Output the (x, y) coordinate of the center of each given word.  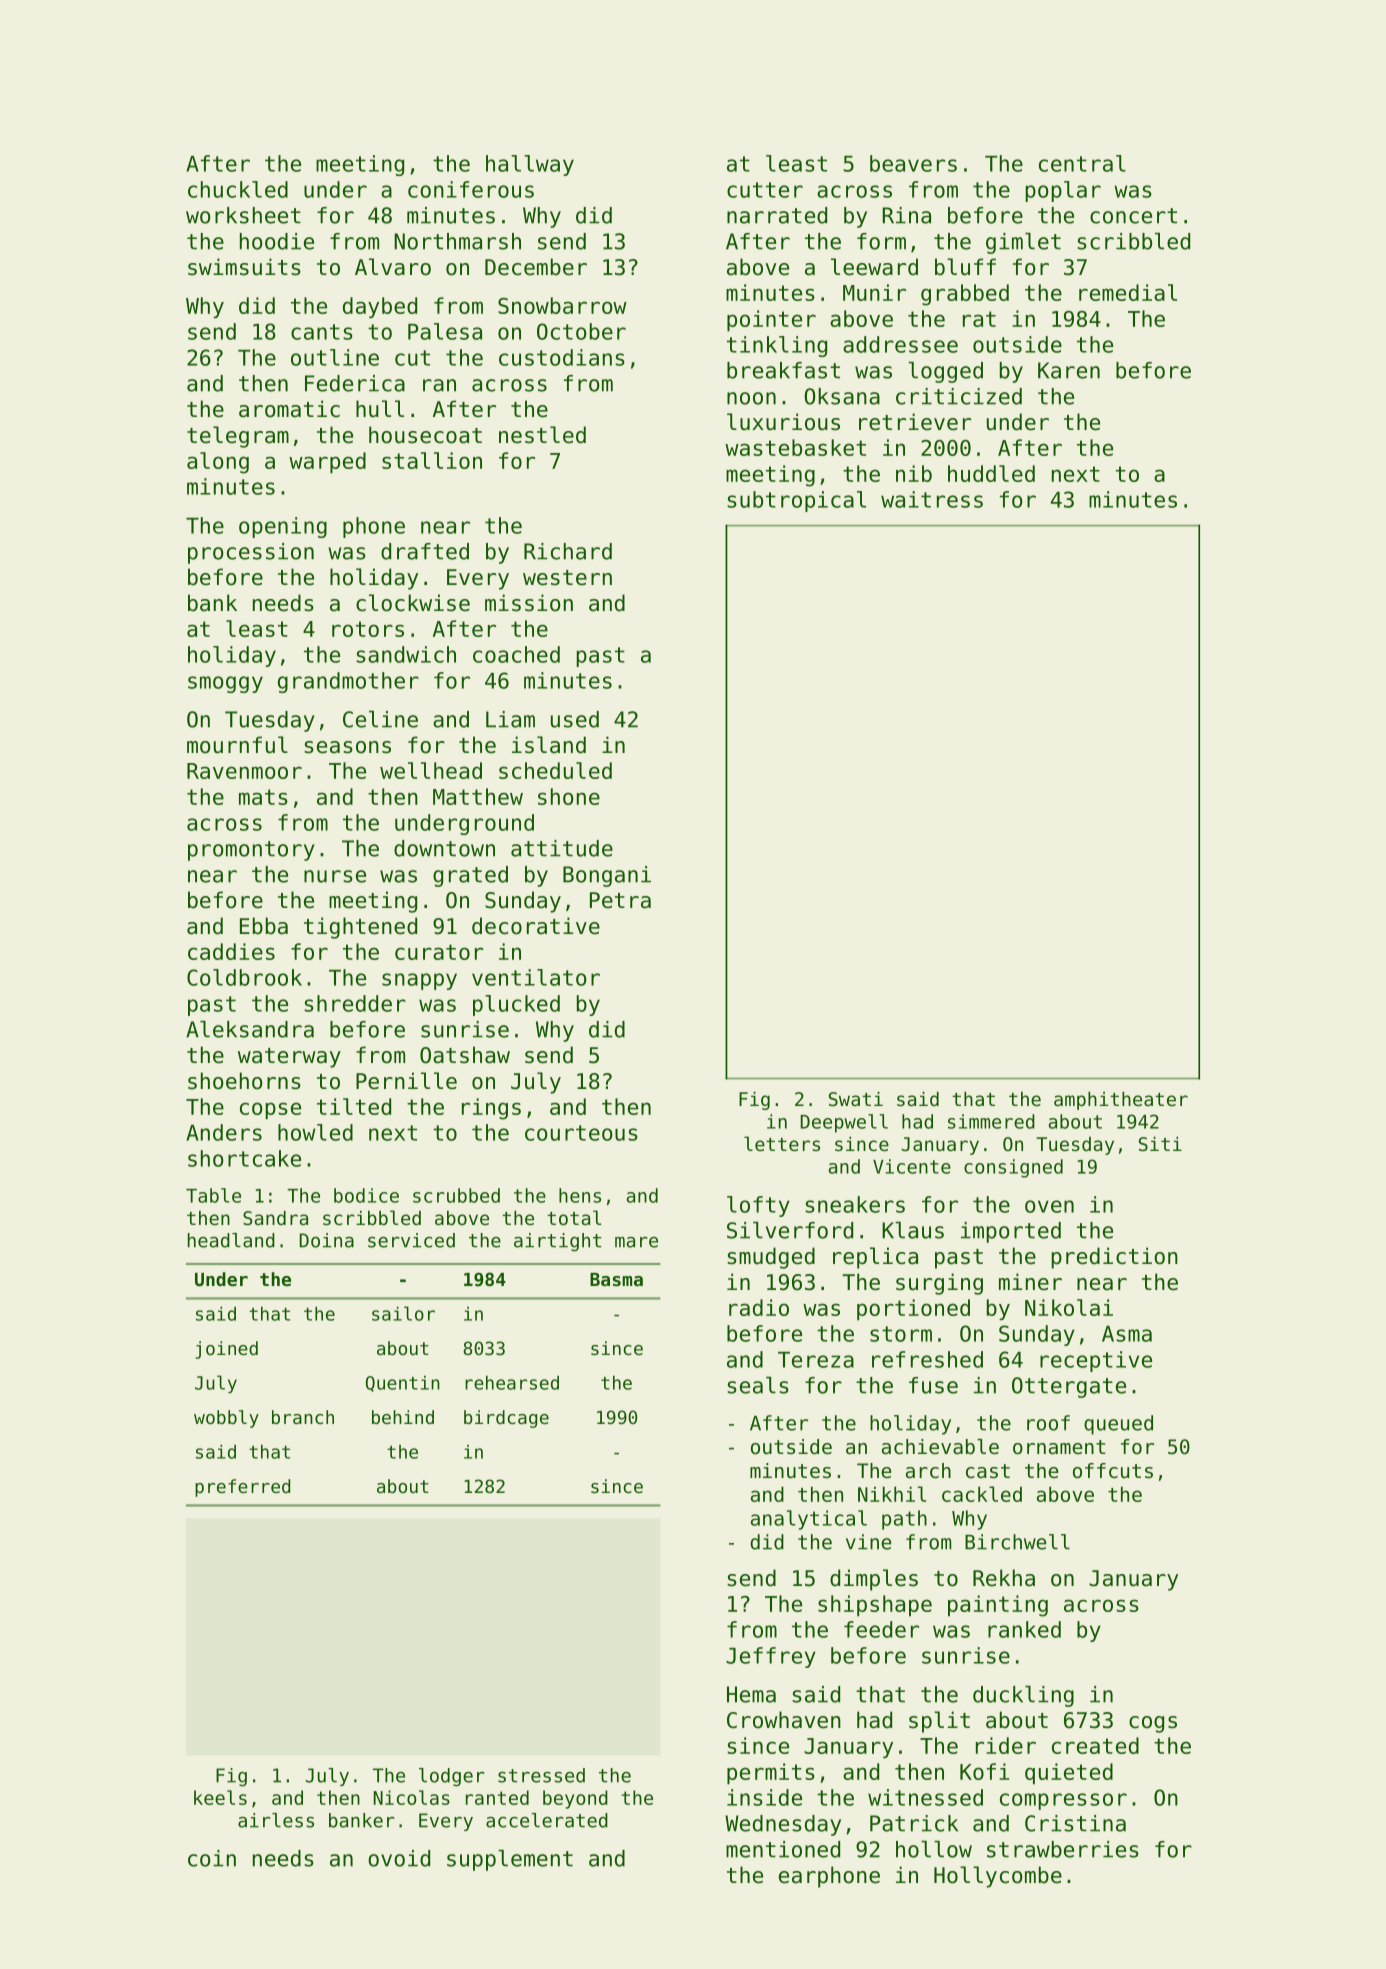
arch (928, 1471)
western (567, 578)
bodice (366, 1195)
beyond (575, 1799)
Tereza (816, 1360)
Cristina (1075, 1823)
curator (439, 952)
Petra (620, 900)
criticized (959, 396)
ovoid (399, 1858)
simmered (991, 1121)
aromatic (289, 409)
